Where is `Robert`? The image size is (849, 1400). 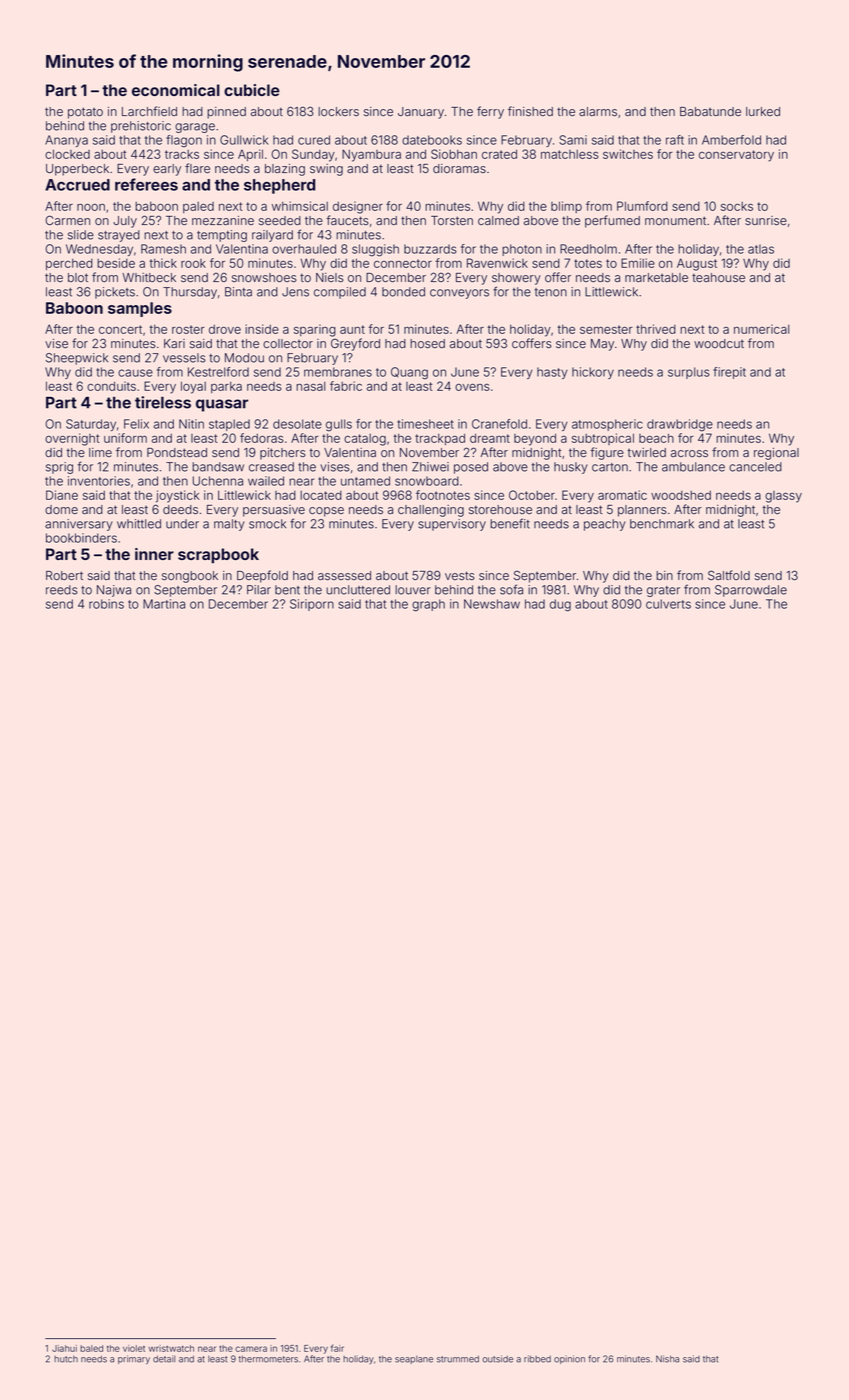
Robert is located at coordinates (64, 575).
